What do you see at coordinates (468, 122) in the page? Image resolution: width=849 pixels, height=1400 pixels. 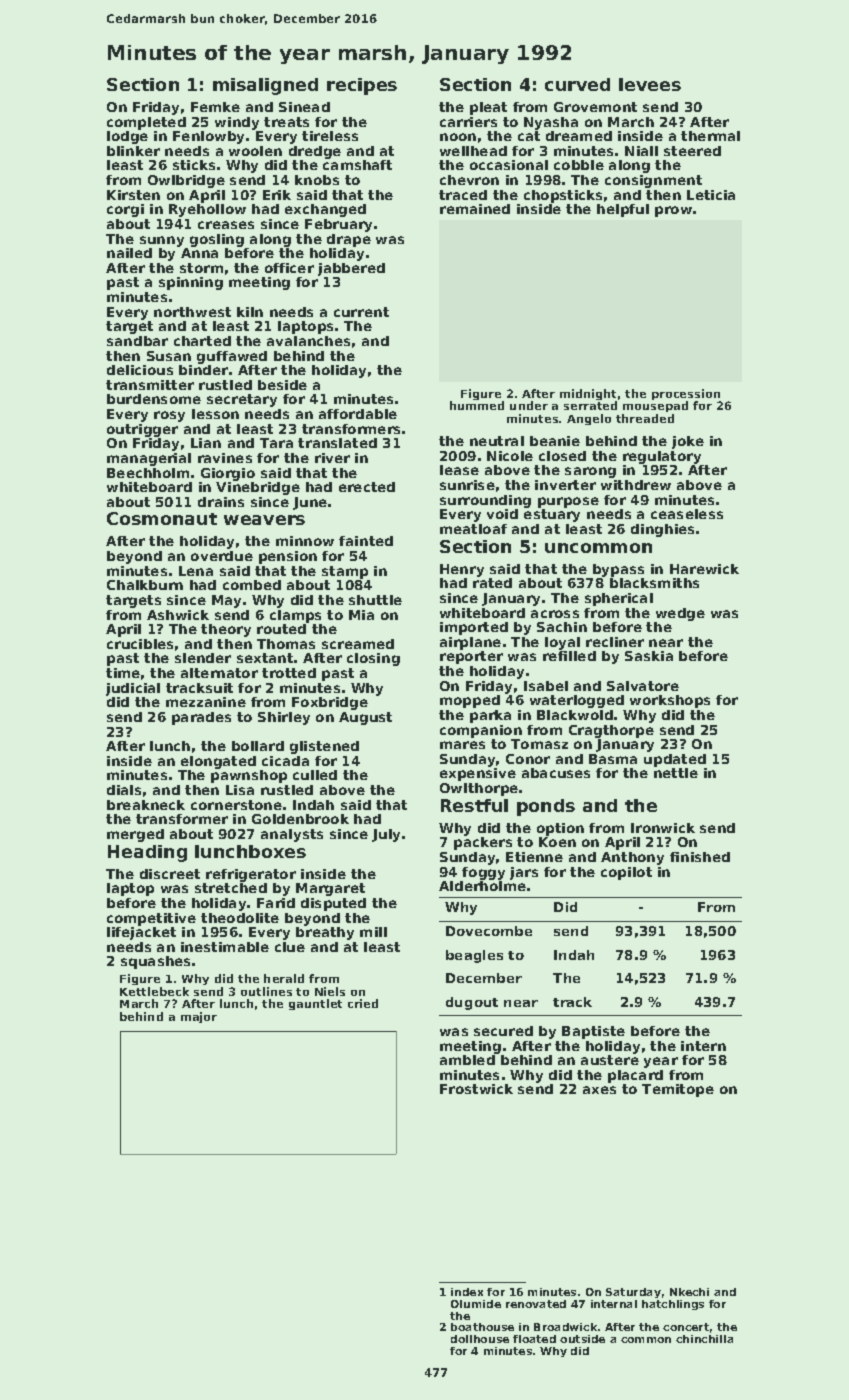 I see `carriers` at bounding box center [468, 122].
